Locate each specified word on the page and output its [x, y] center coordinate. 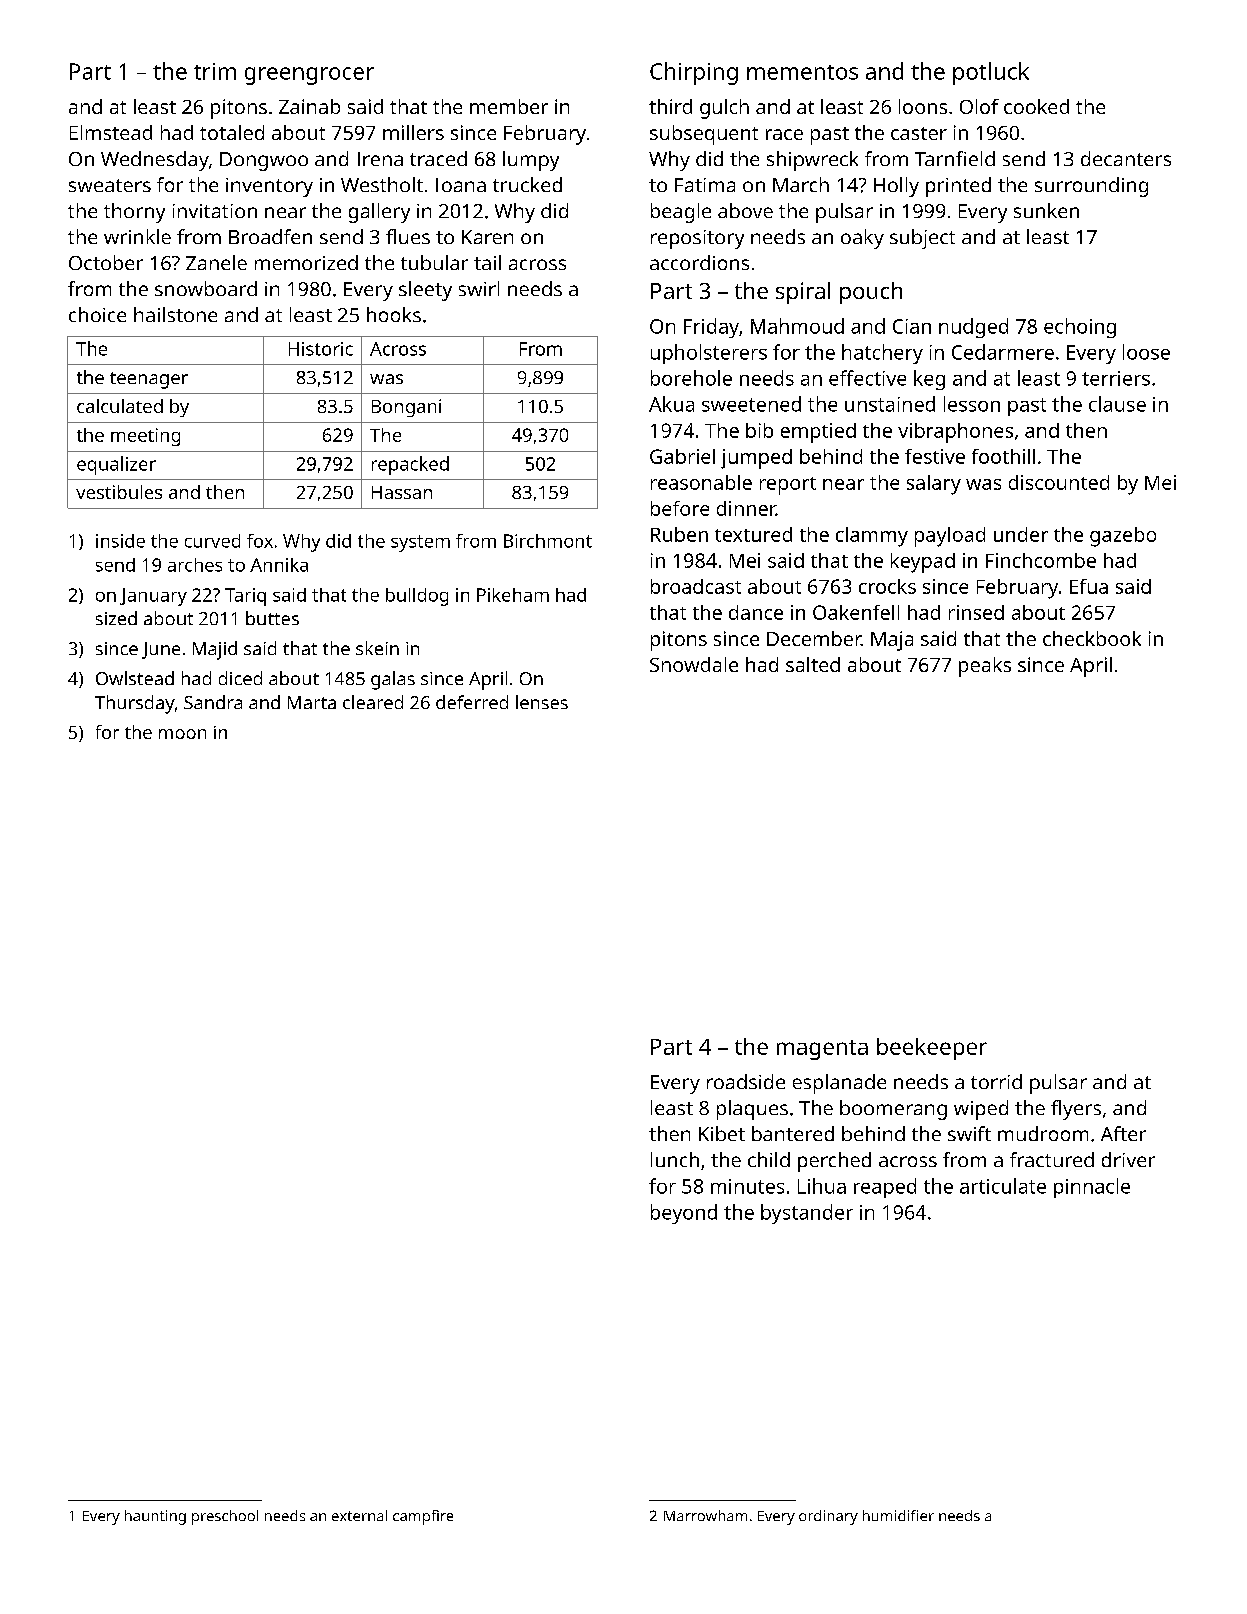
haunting [155, 1517]
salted [813, 664]
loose [1146, 352]
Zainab [309, 106]
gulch [724, 109]
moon [182, 734]
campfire [423, 1517]
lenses [542, 702]
